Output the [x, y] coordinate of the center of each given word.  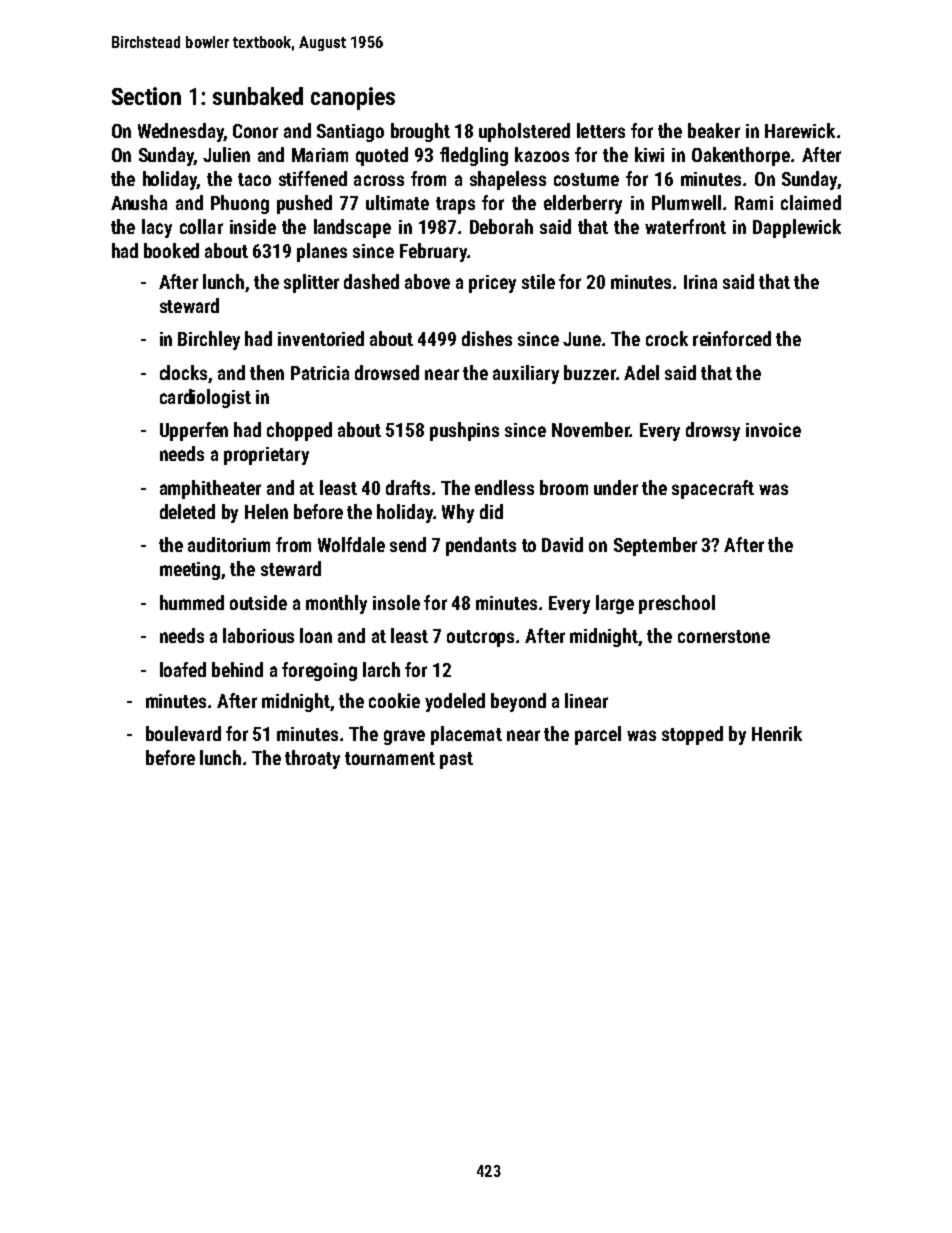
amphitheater [210, 489]
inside [253, 226]
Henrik [777, 733]
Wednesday [181, 132]
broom [564, 487]
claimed [811, 202]
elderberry [583, 204]
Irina [700, 282]
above [427, 281]
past [456, 760]
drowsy [713, 431]
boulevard [183, 733]
